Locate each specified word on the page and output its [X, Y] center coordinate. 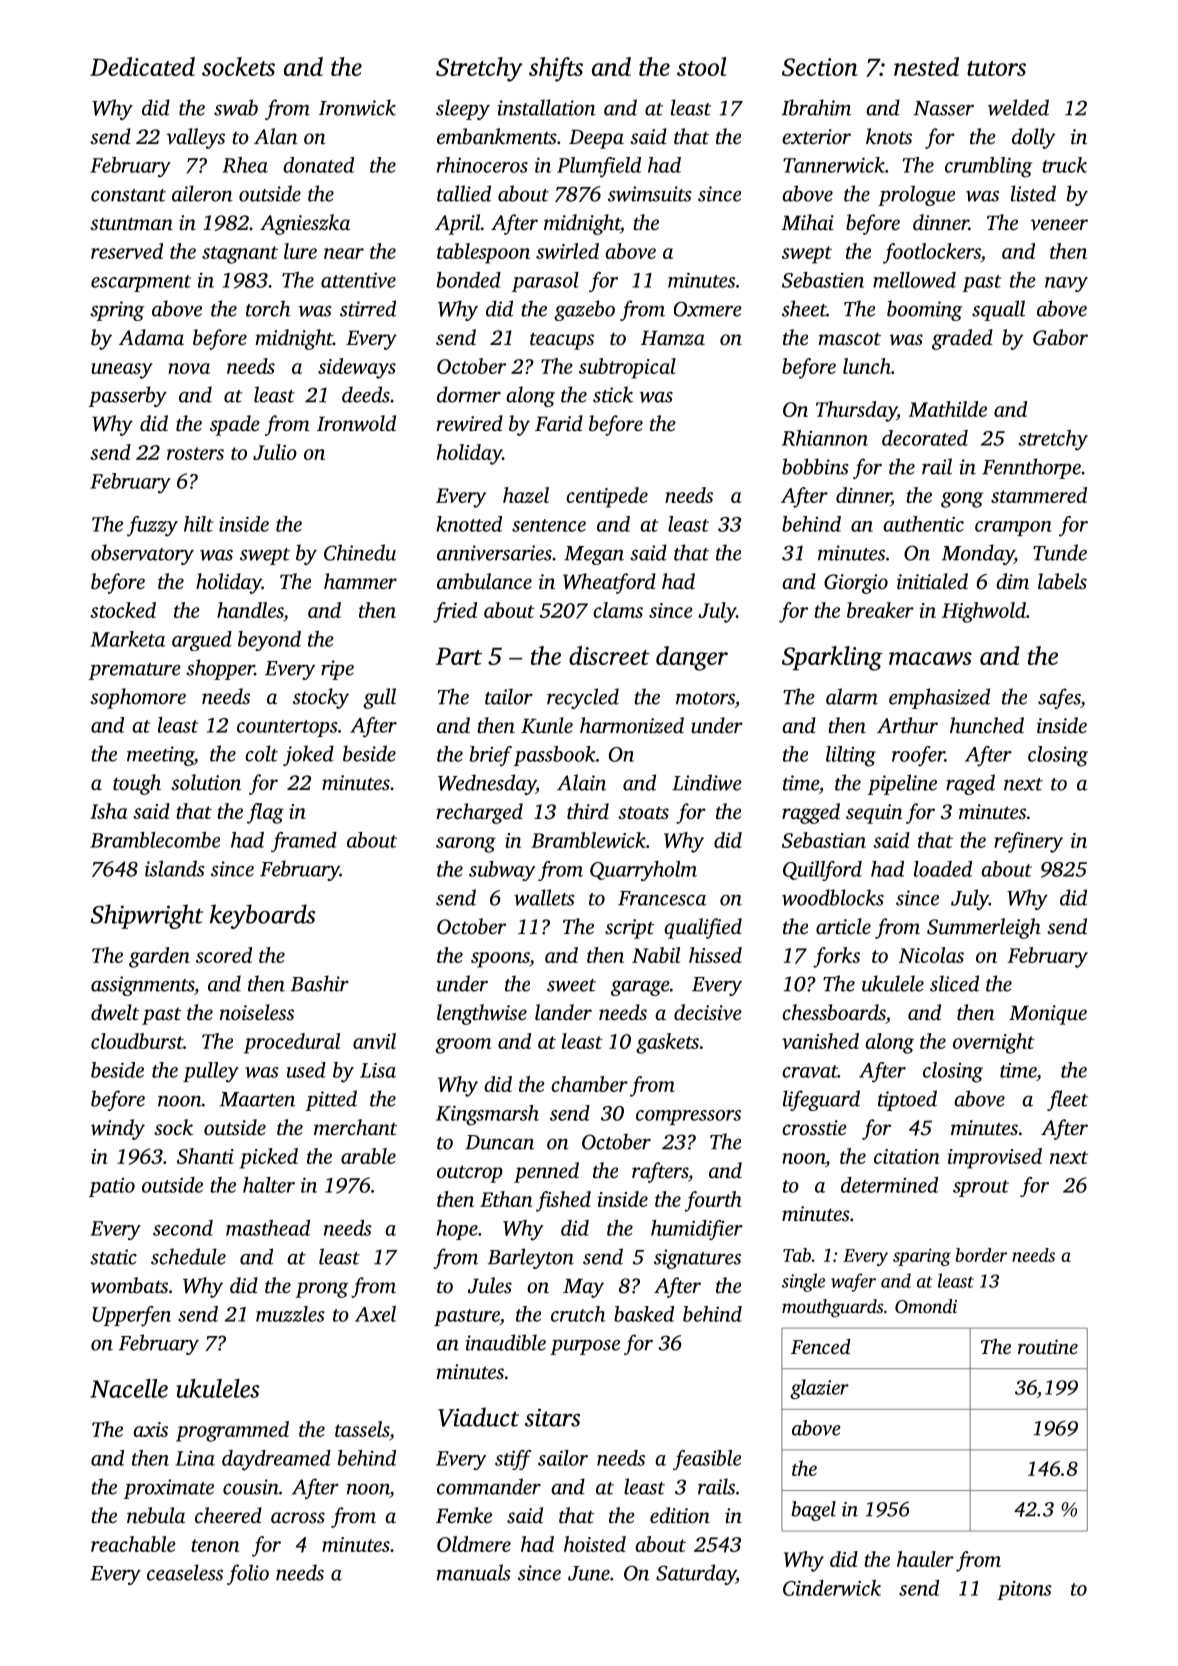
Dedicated [142, 66]
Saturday [696, 1574]
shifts [556, 69]
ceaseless [185, 1572]
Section [820, 67]
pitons [1024, 1590]
